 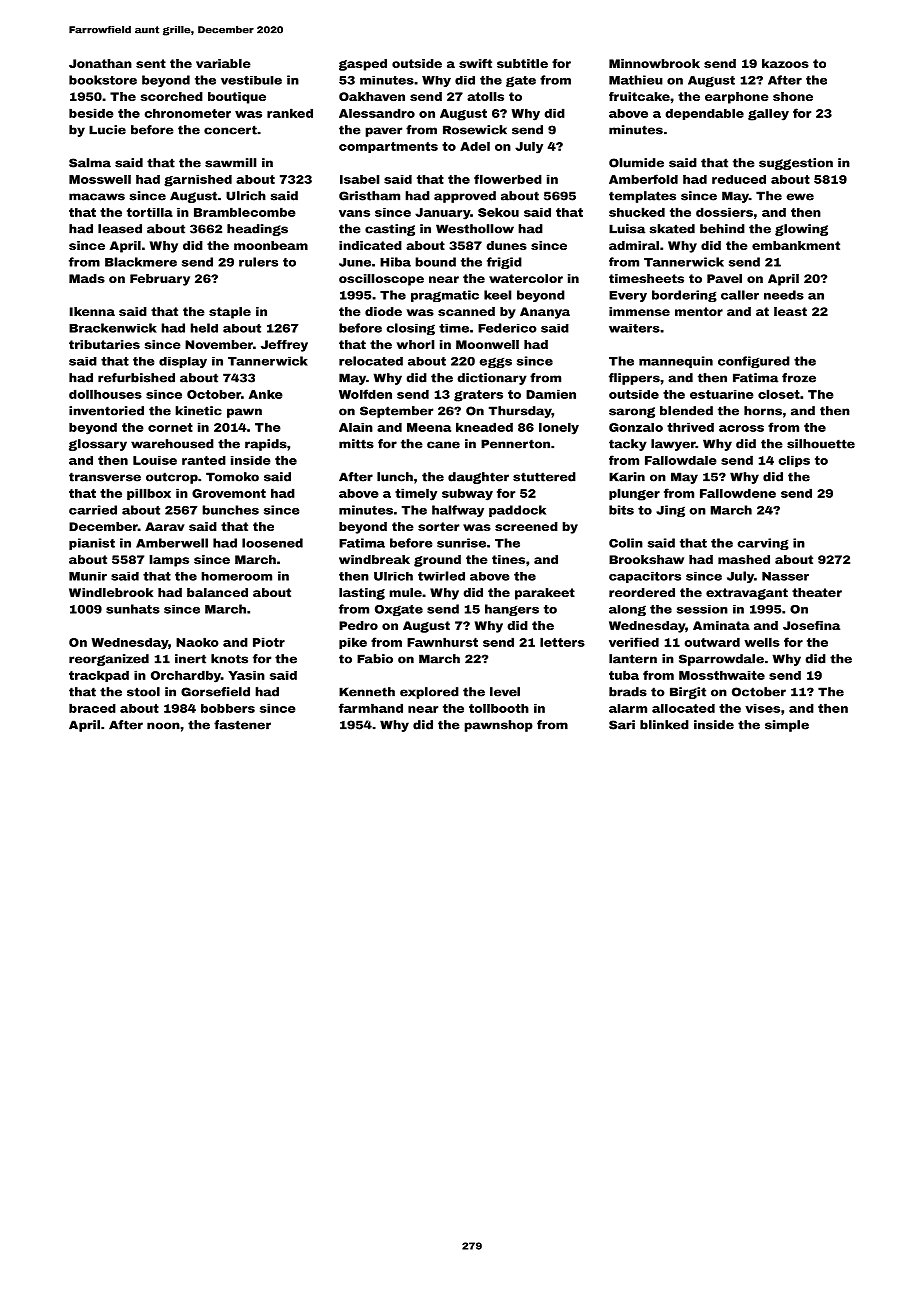 I want to click on scanned, so click(x=466, y=311).
